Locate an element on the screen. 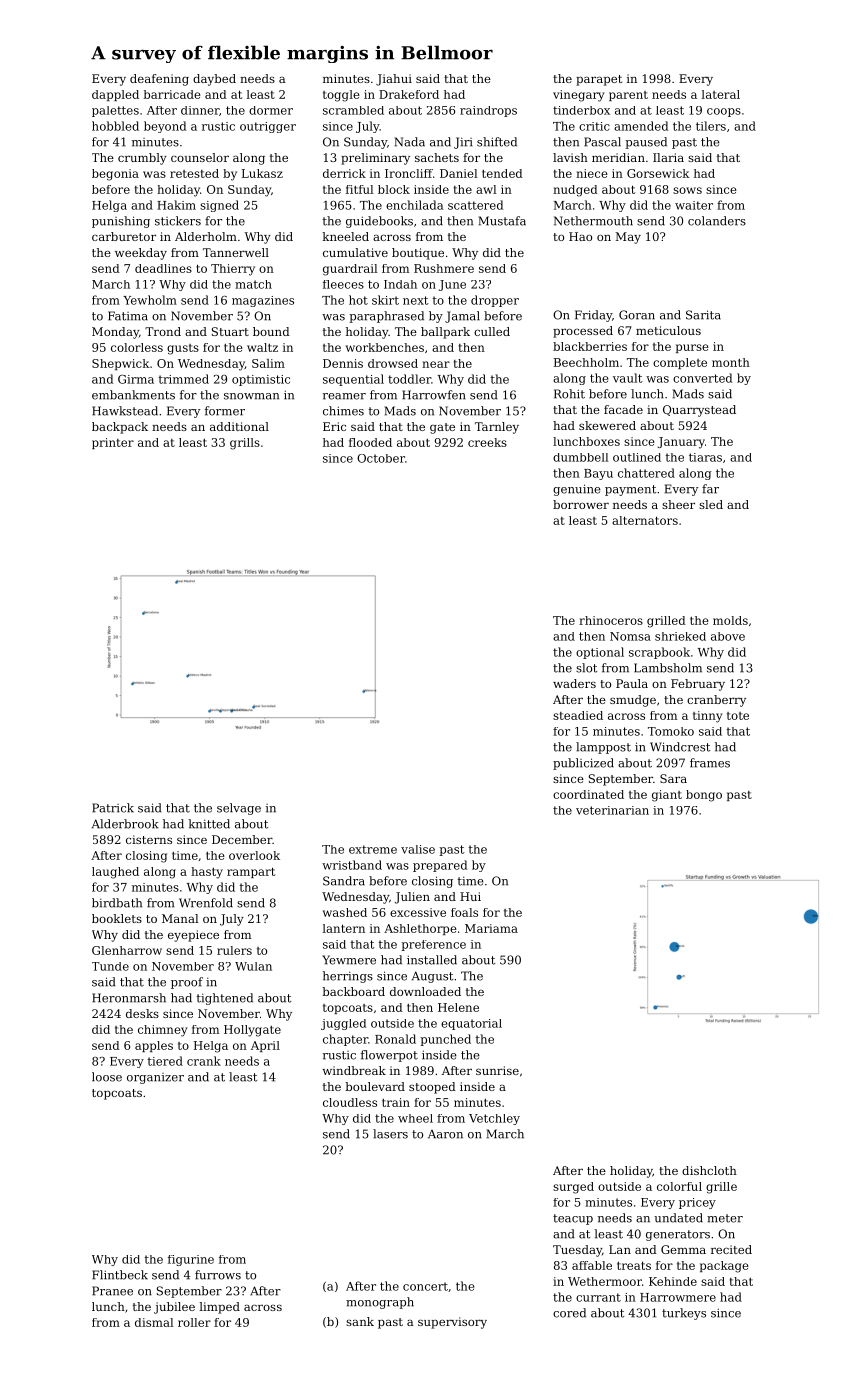  waders is located at coordinates (574, 683).
